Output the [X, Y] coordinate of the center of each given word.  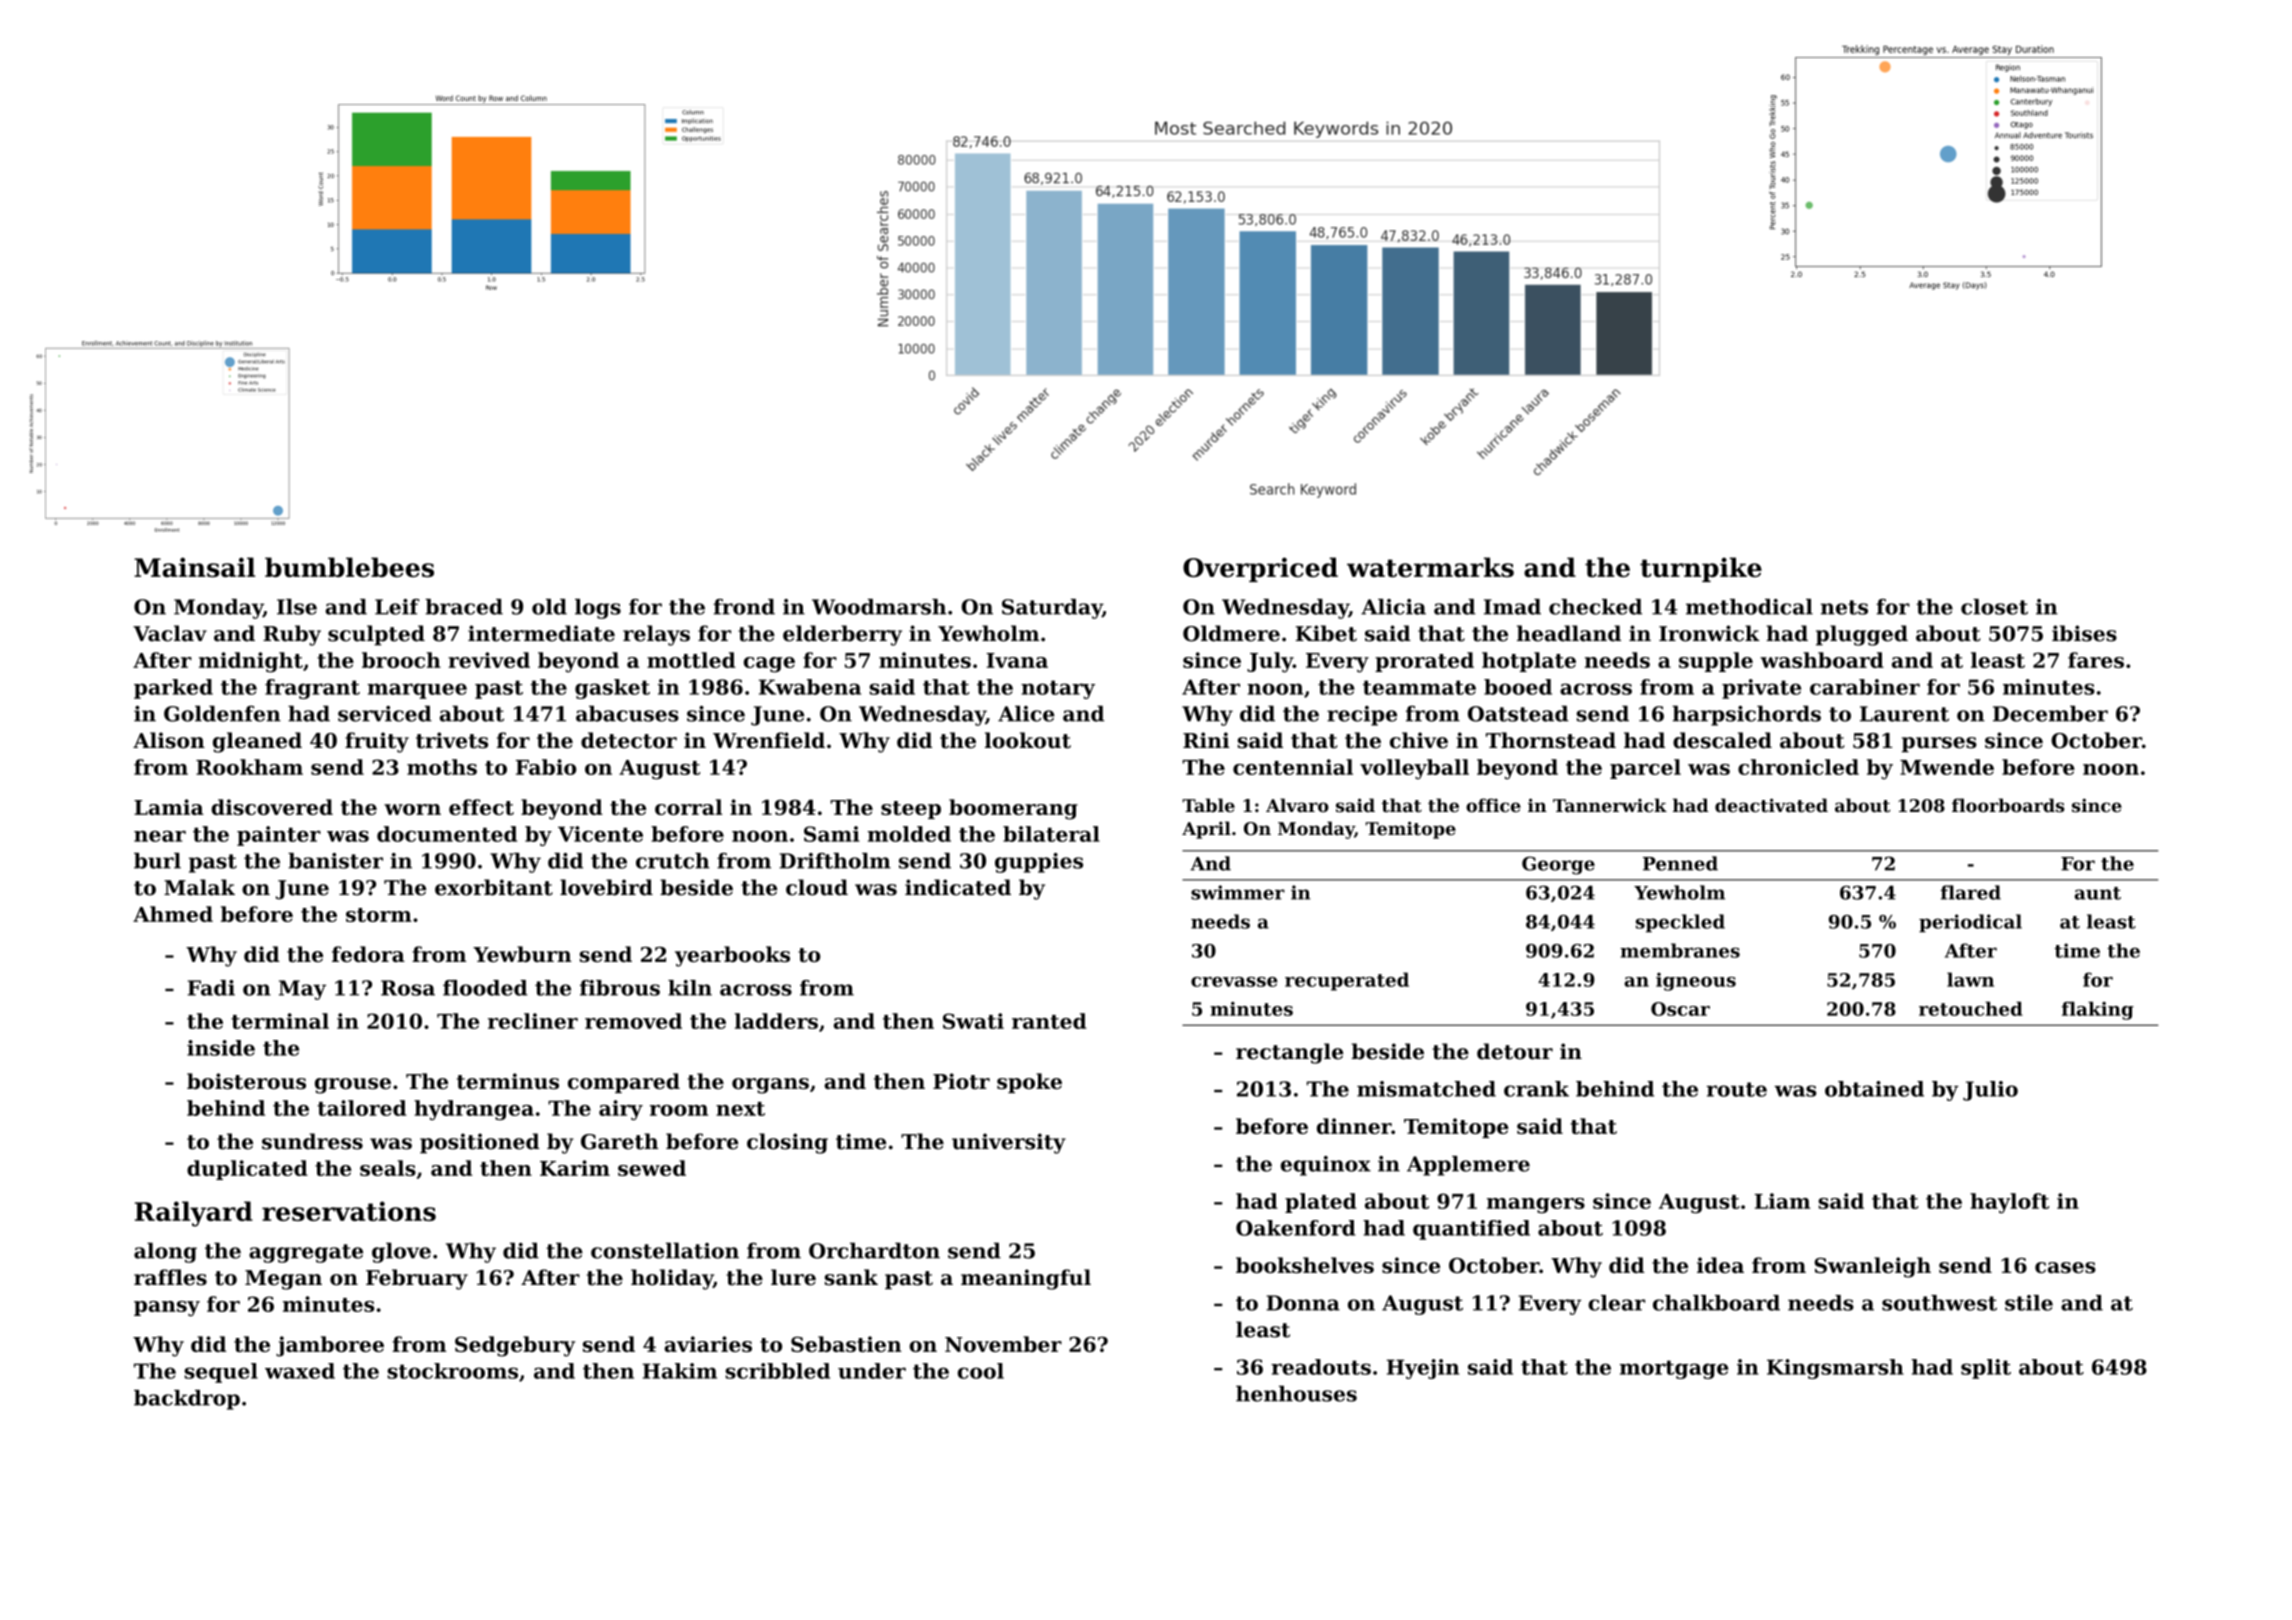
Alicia [1393, 607]
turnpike [1701, 569]
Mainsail [194, 567]
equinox [1326, 1166]
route [1737, 1089]
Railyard [194, 1214]
